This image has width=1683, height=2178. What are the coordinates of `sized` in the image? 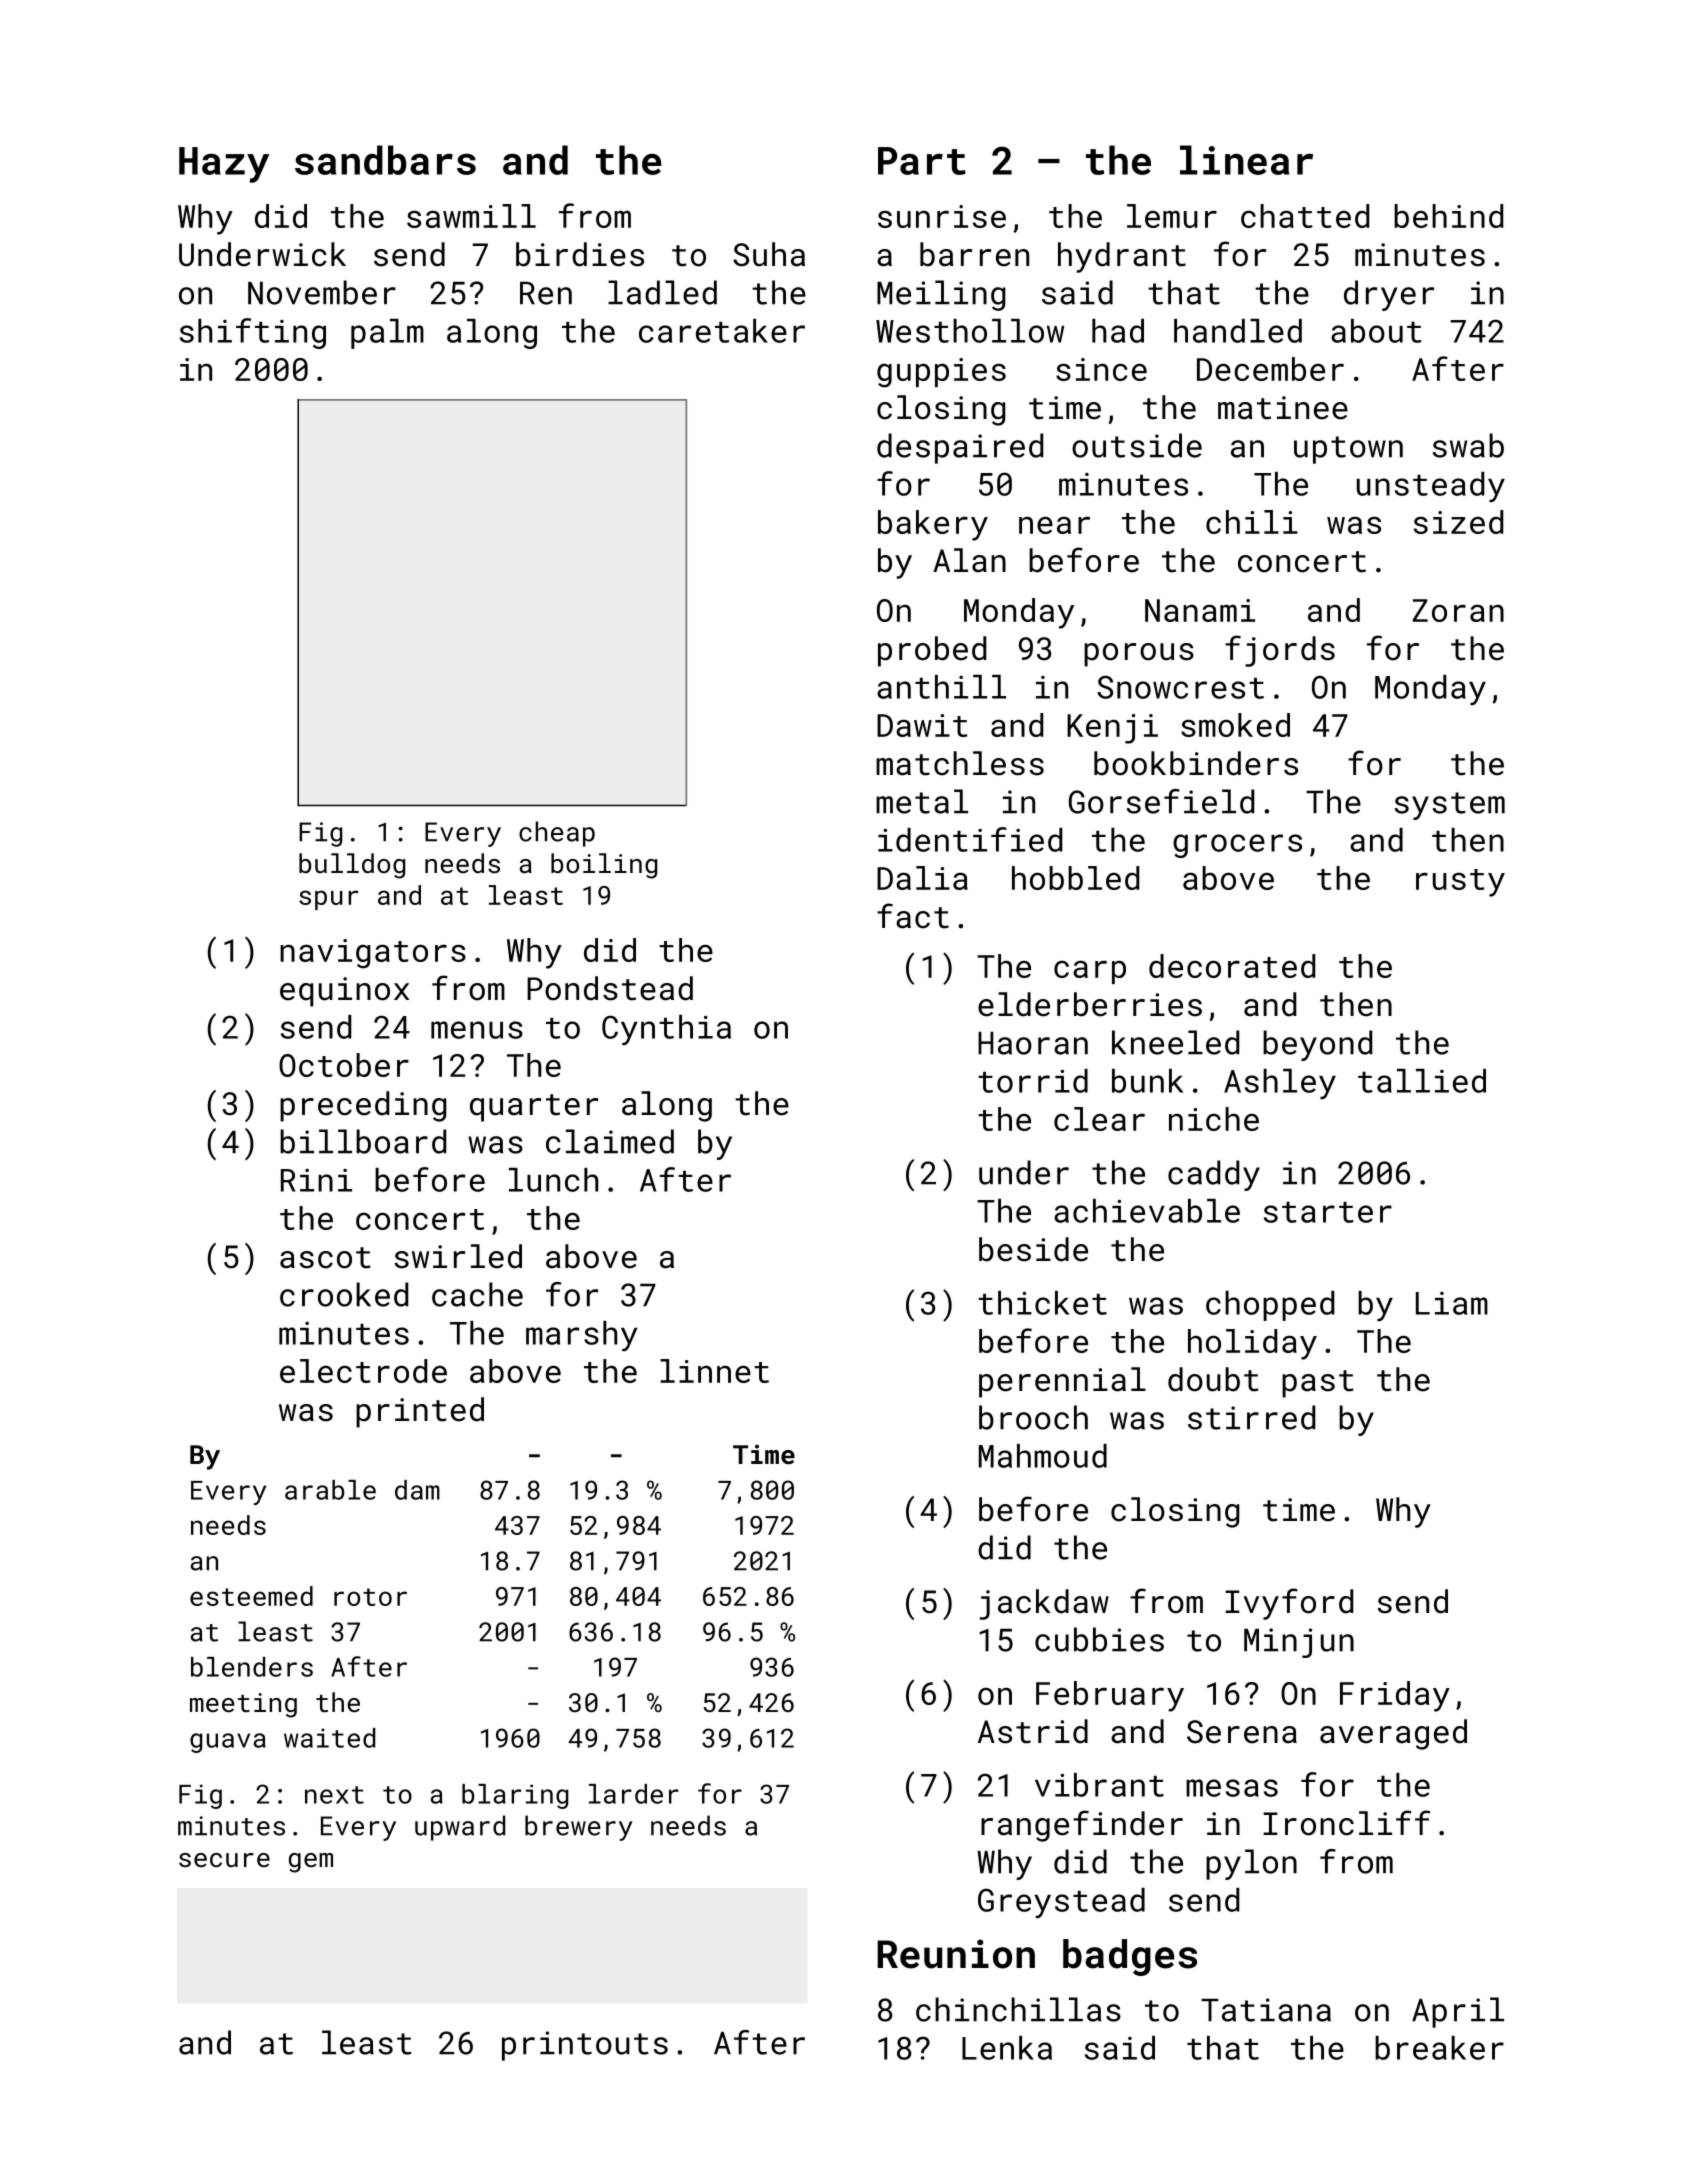 It's located at (1458, 522).
